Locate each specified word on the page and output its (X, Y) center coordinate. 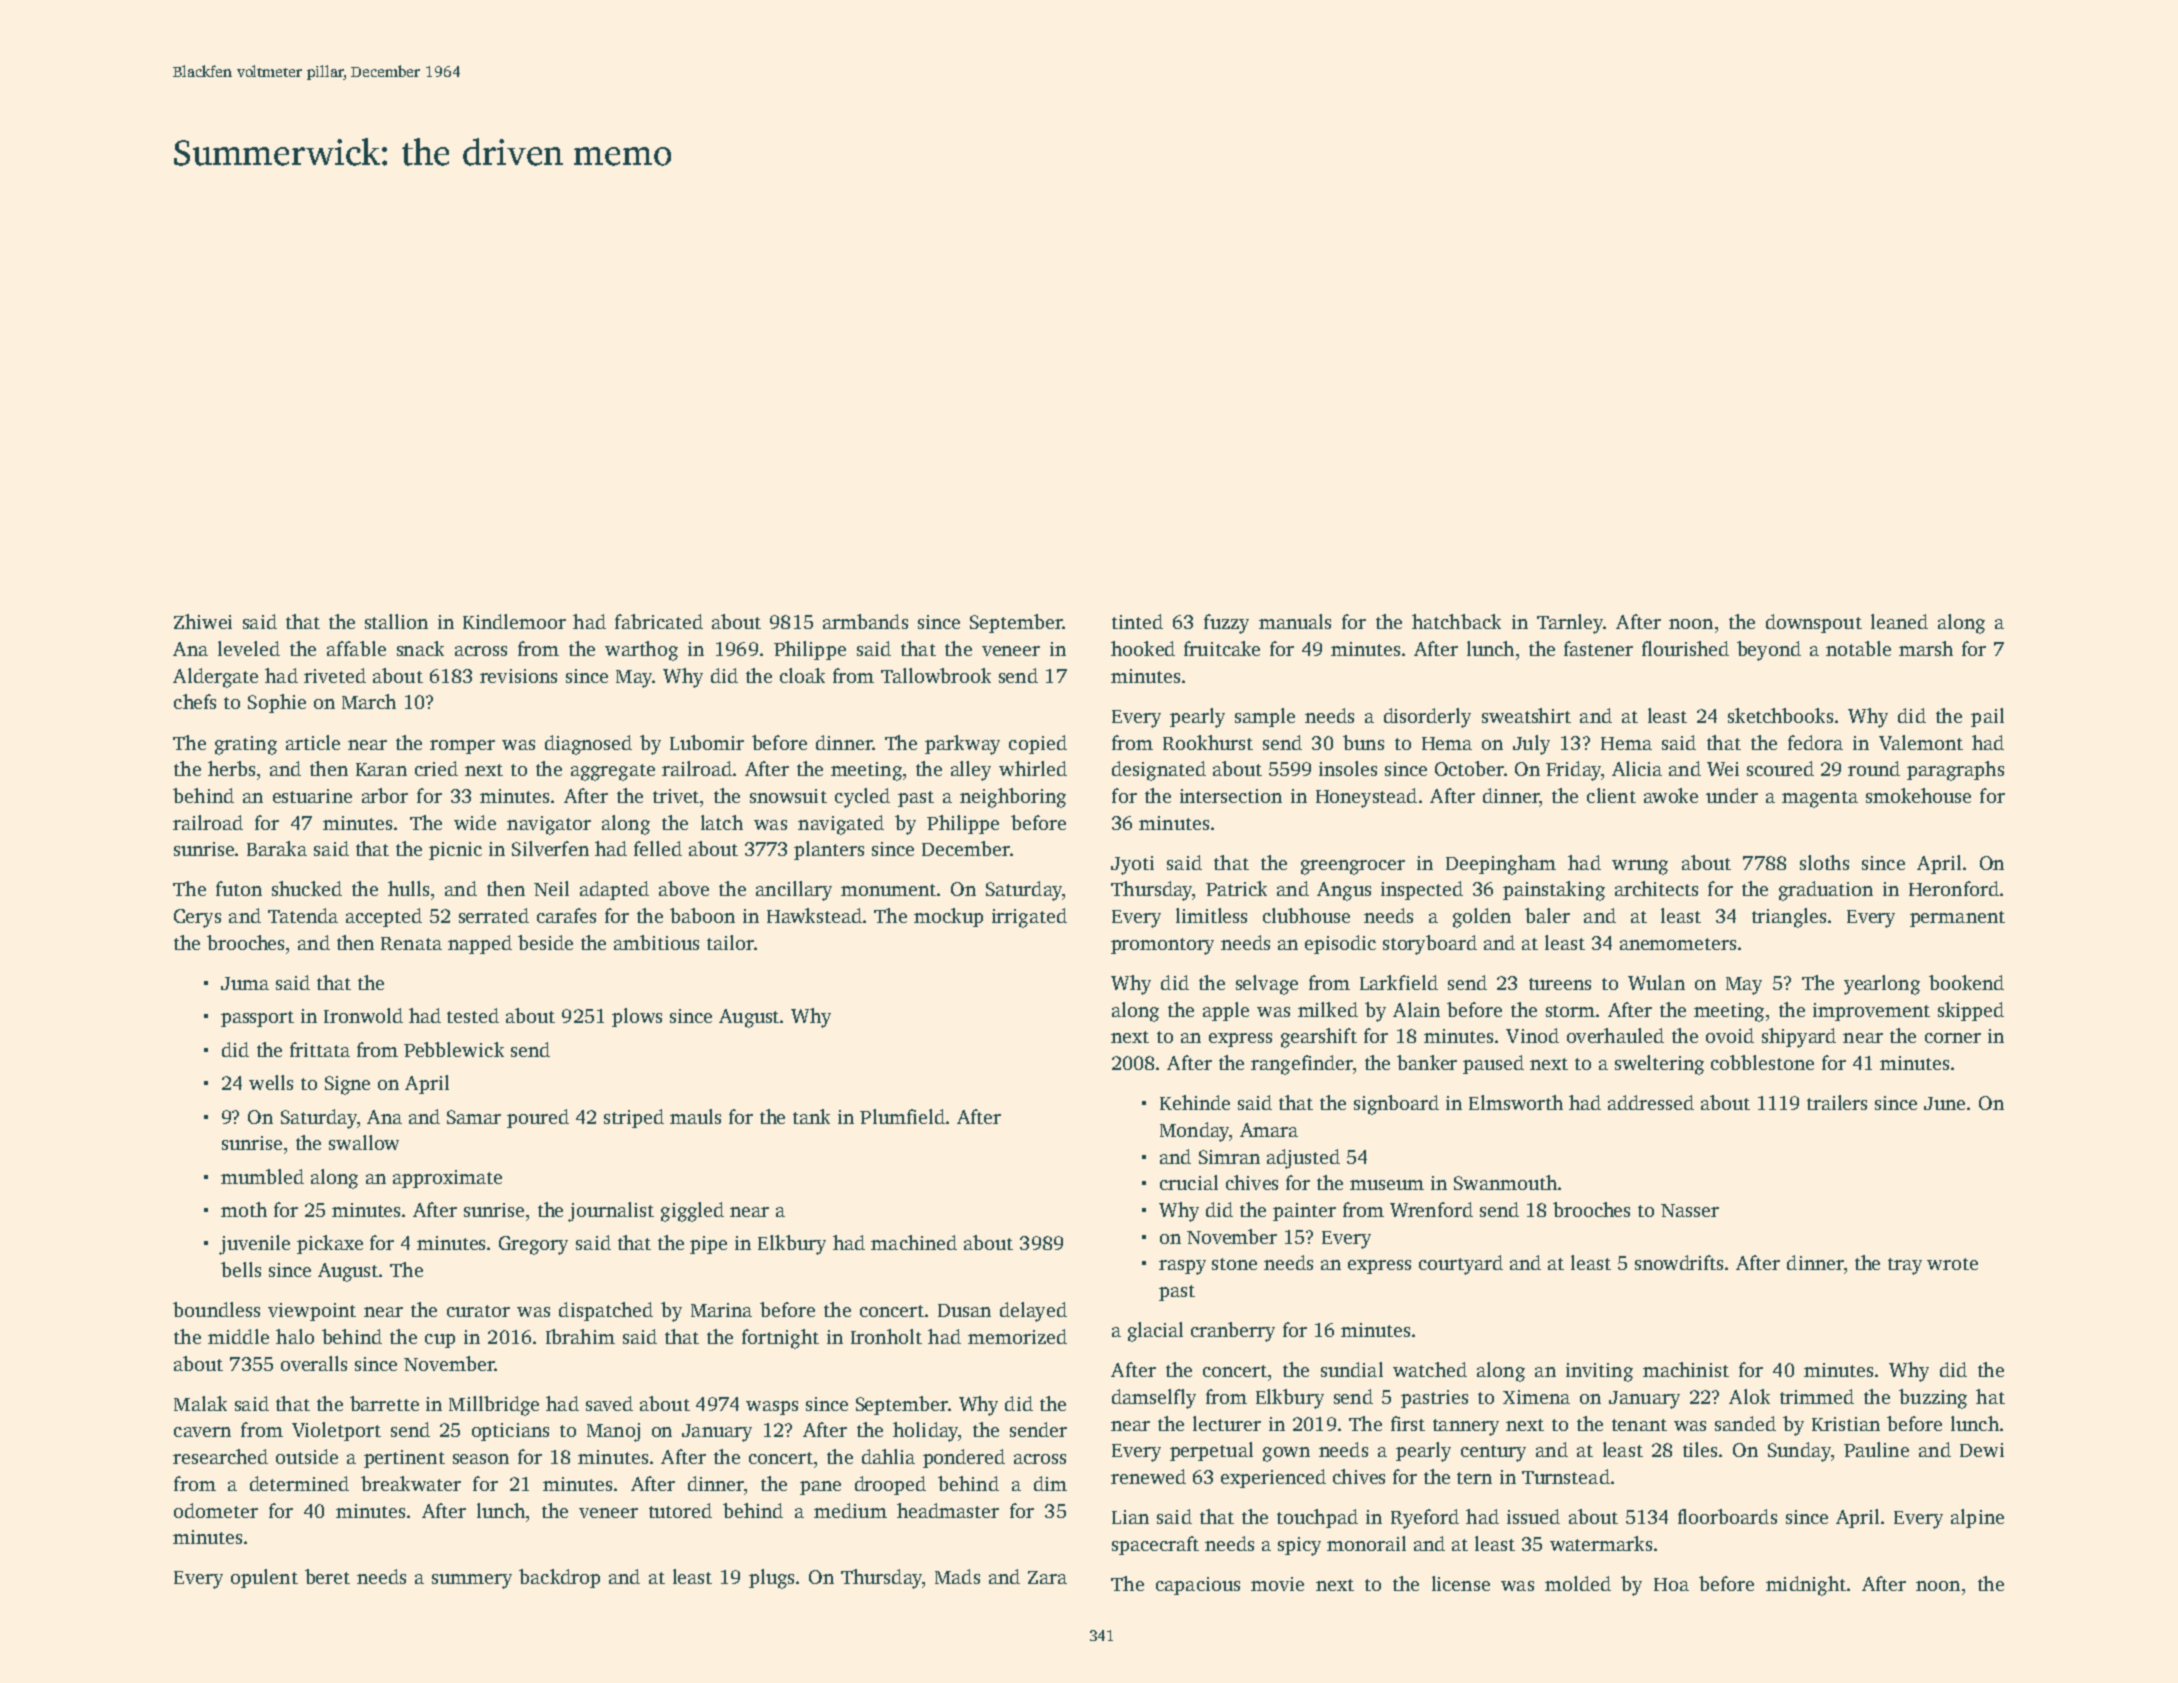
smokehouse (1918, 795)
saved (609, 1403)
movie (1277, 1584)
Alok (1749, 1396)
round (1874, 768)
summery (472, 1581)
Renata (411, 943)
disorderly (1427, 718)
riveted (335, 675)
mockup (948, 917)
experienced (1273, 1478)
